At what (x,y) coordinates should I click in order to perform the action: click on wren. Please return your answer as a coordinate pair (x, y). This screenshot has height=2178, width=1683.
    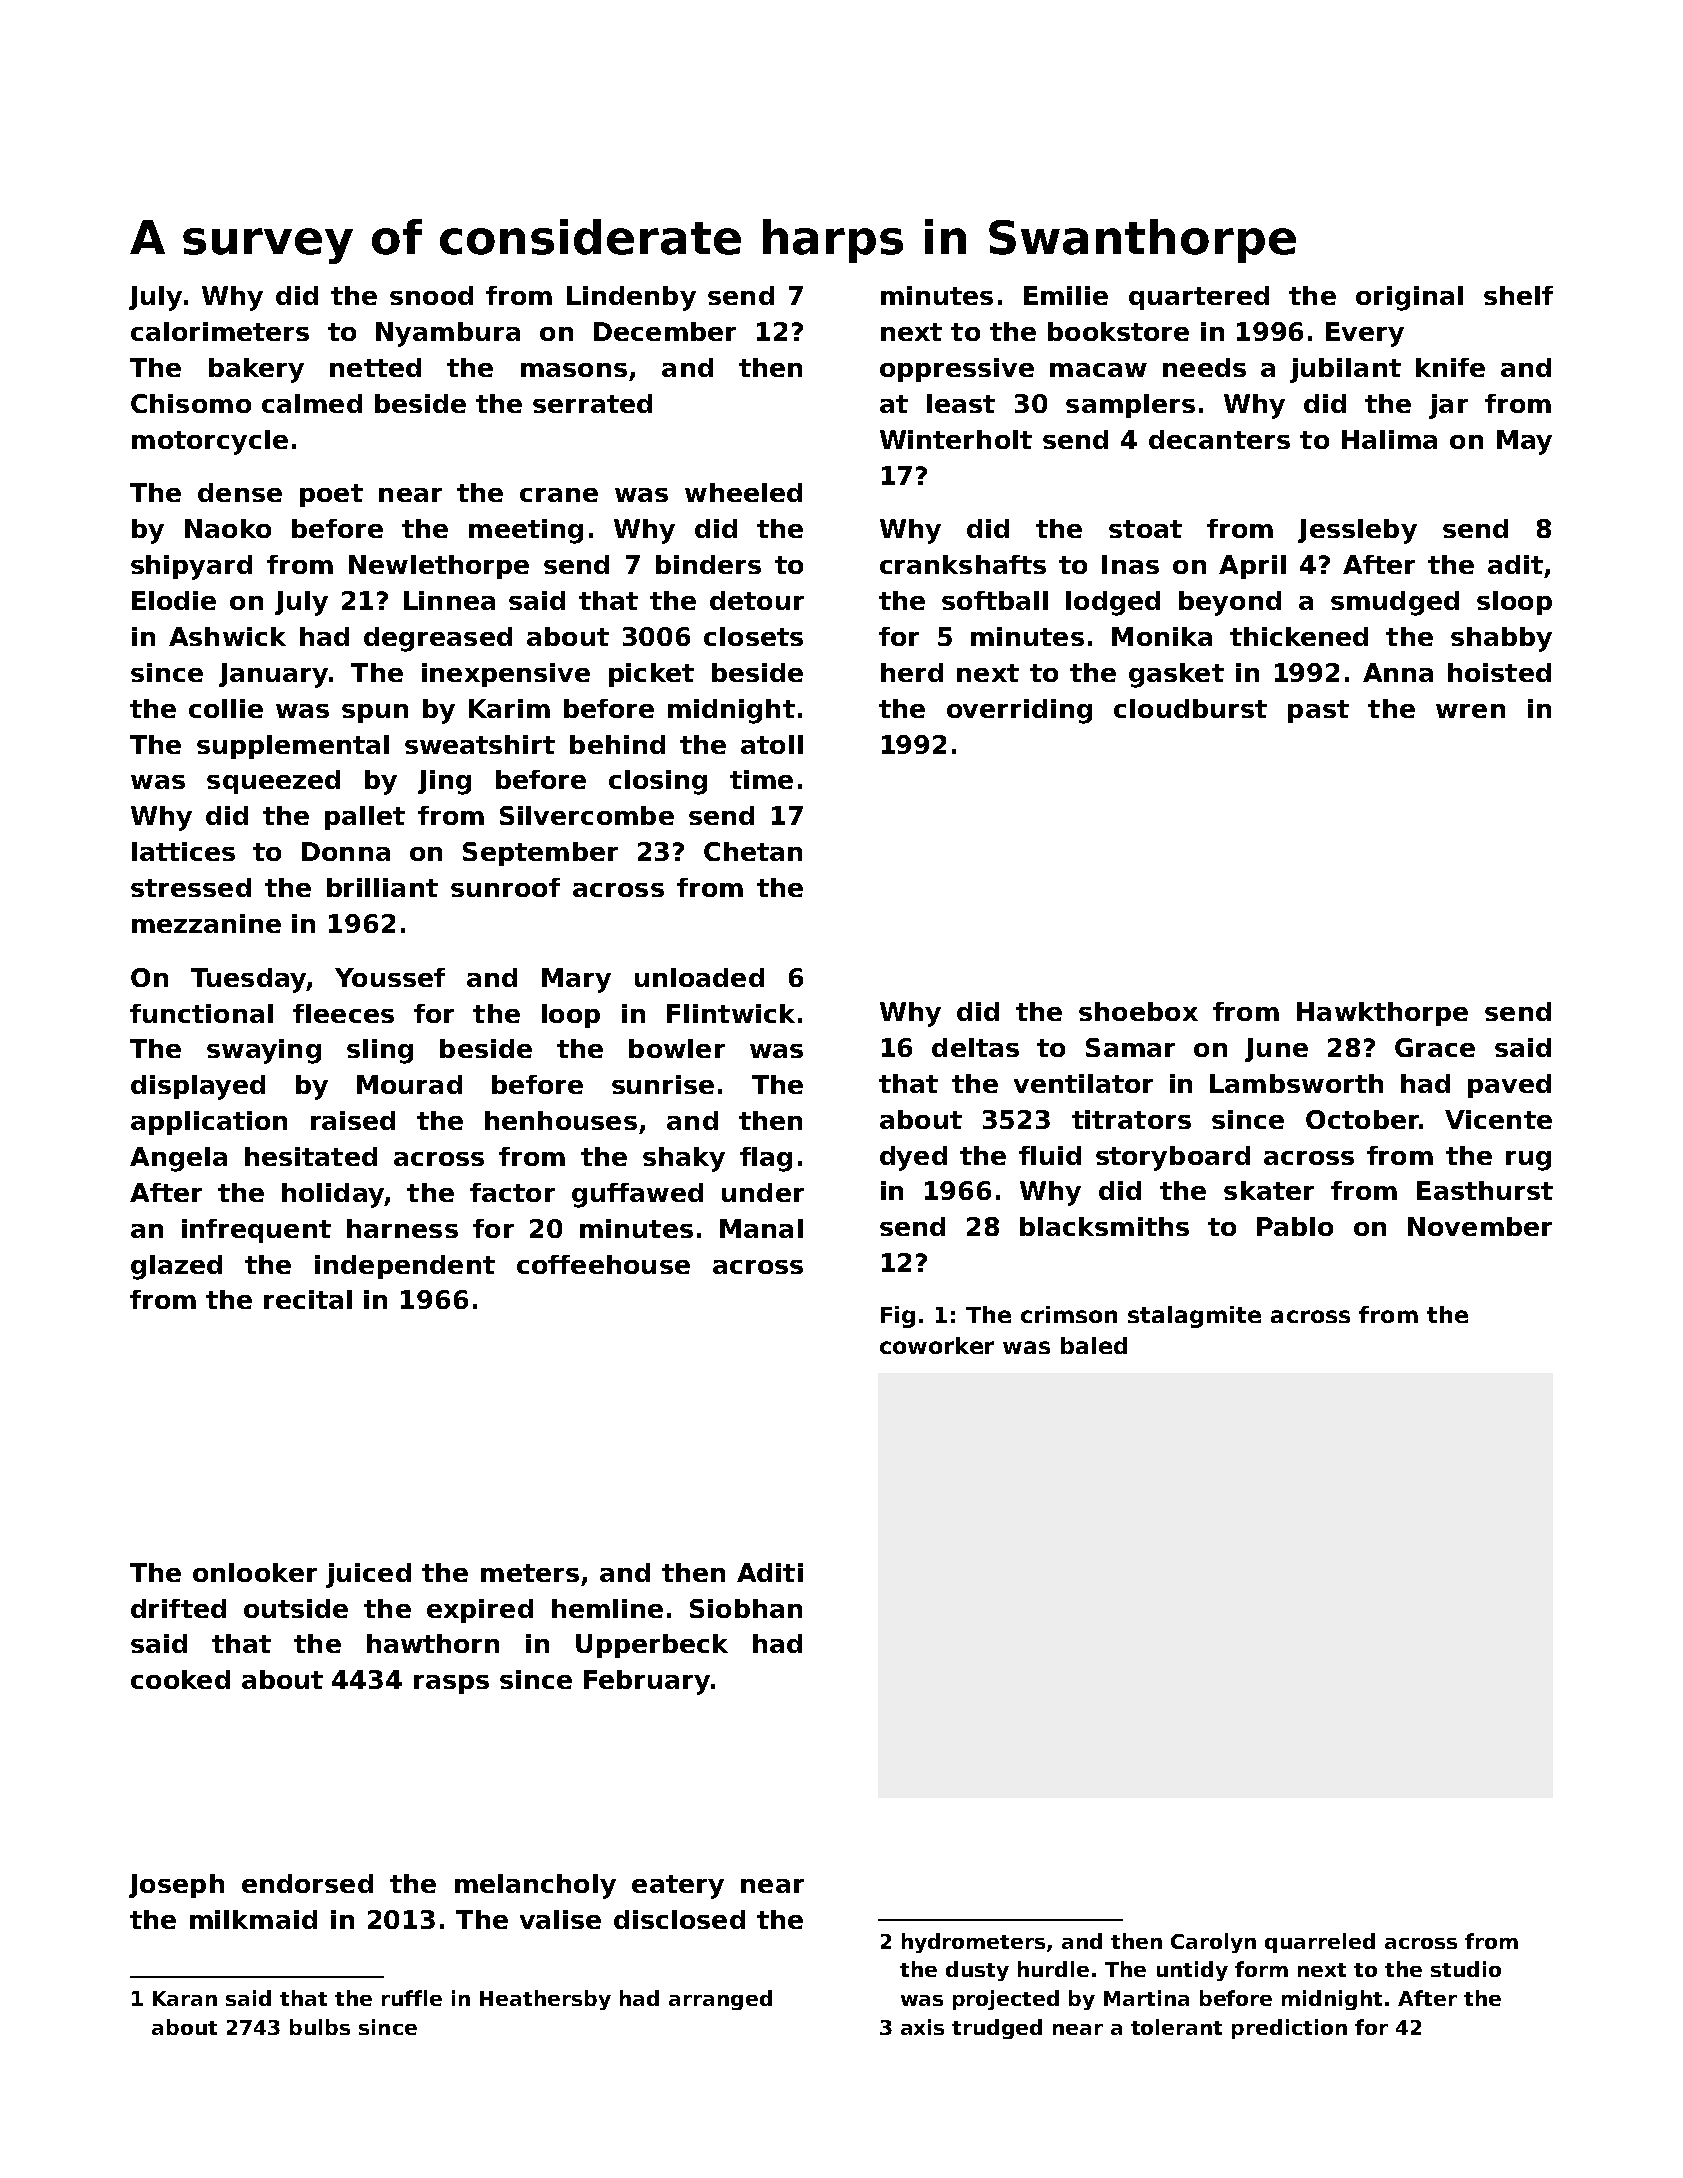
    Looking at the image, I should click on (1470, 711).
